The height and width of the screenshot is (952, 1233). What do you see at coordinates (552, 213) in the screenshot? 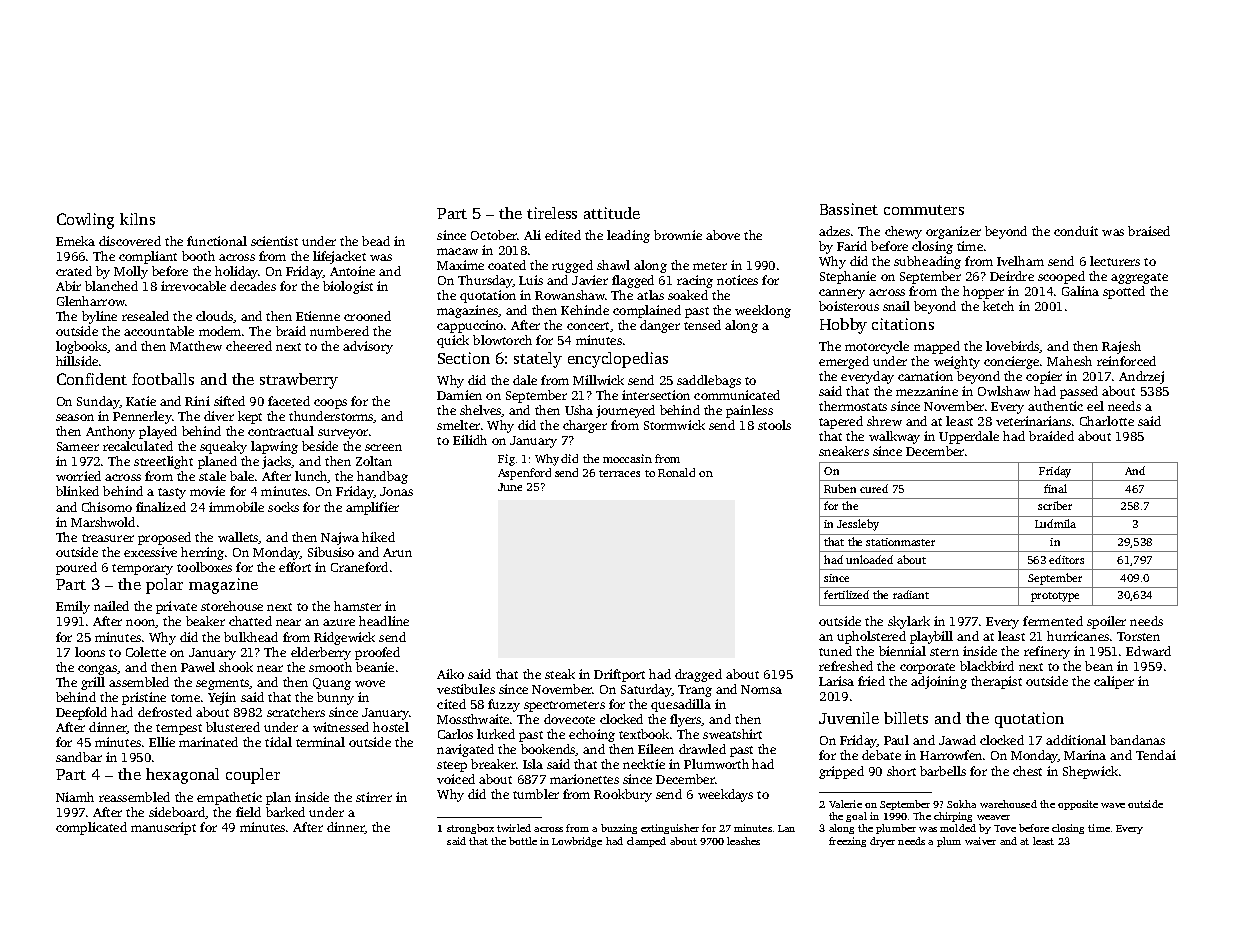
I see `tireless` at bounding box center [552, 213].
